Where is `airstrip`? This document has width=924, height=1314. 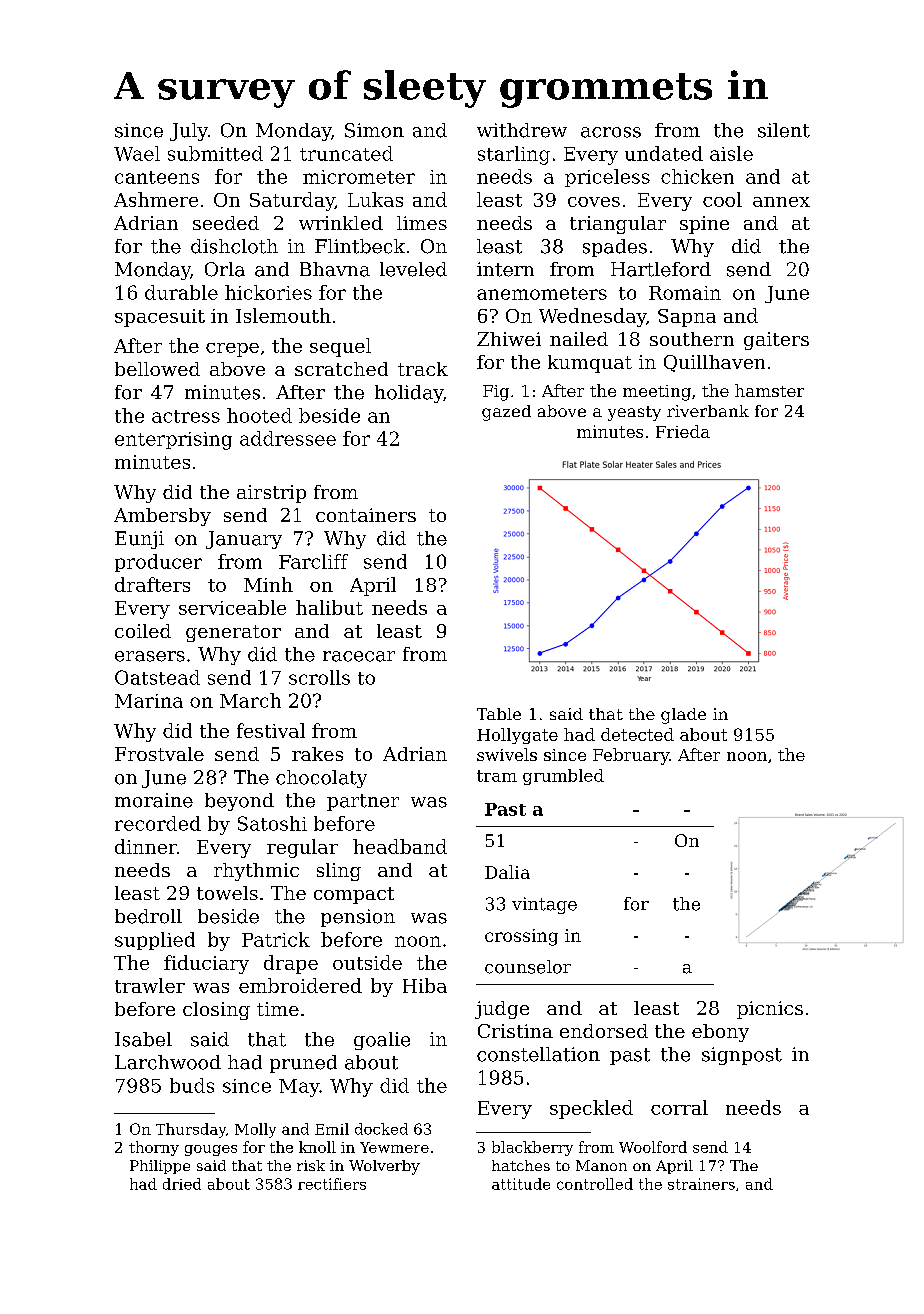 airstrip is located at coordinates (271, 494).
